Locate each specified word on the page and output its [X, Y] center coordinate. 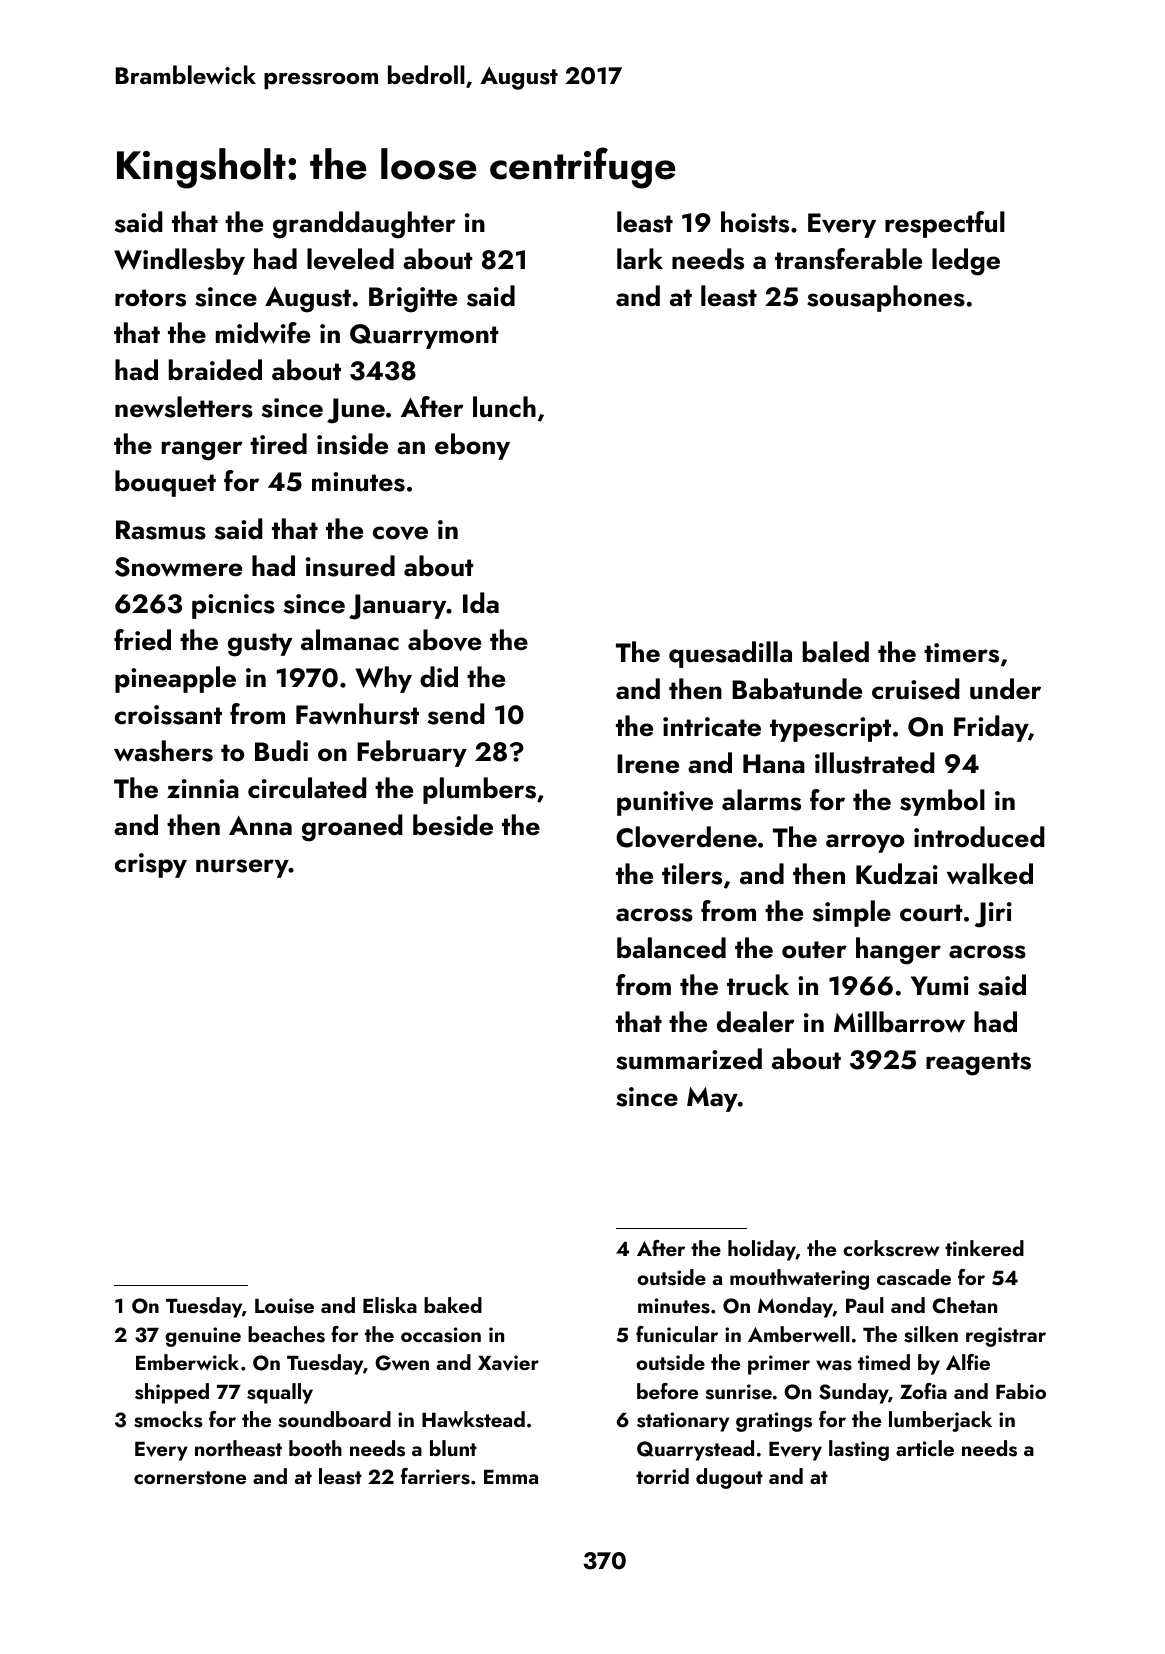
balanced [671, 948]
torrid [662, 1476]
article [925, 1448]
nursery [242, 868]
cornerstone [190, 1478]
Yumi [940, 986]
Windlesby [179, 261]
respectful [945, 224]
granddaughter [364, 225]
